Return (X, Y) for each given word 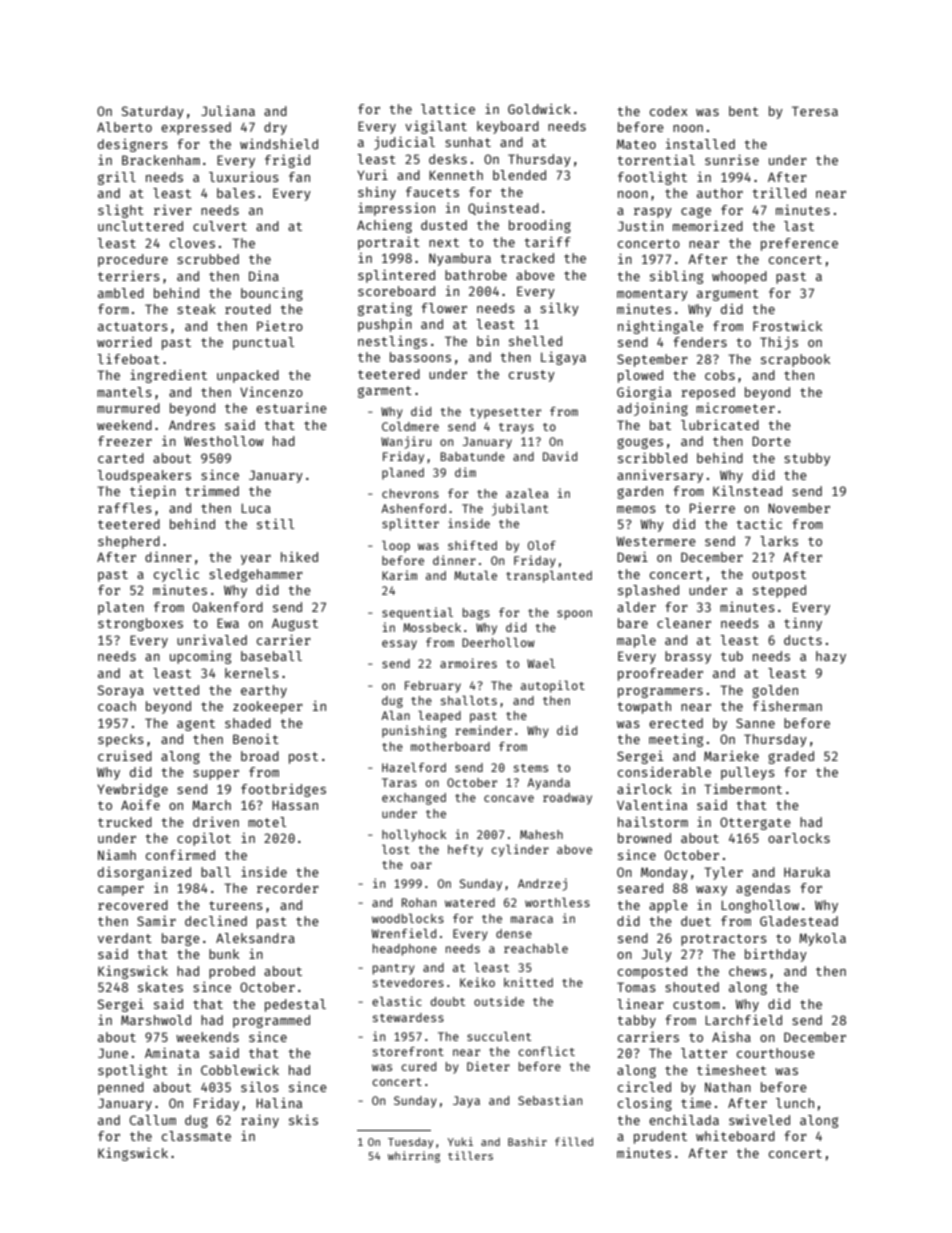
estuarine (291, 408)
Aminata (172, 1052)
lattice (448, 109)
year (256, 560)
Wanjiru (406, 442)
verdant (125, 938)
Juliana (228, 111)
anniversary (660, 476)
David (560, 456)
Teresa (815, 111)
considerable (664, 771)
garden (640, 492)
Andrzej (542, 884)
